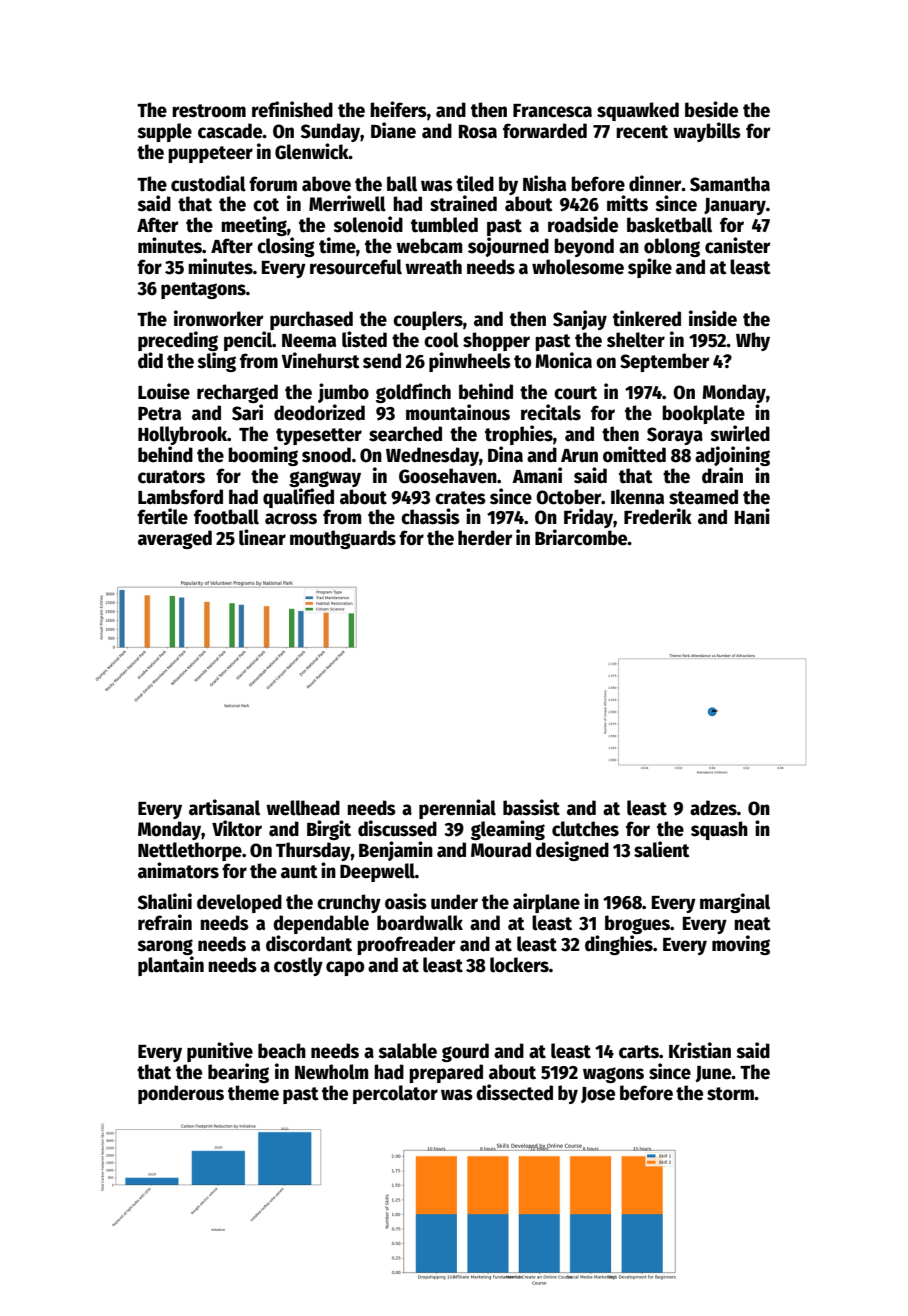 Image resolution: width=908 pixels, height=1316 pixels. What do you see at coordinates (343, 539) in the screenshot?
I see `mouthguards` at bounding box center [343, 539].
